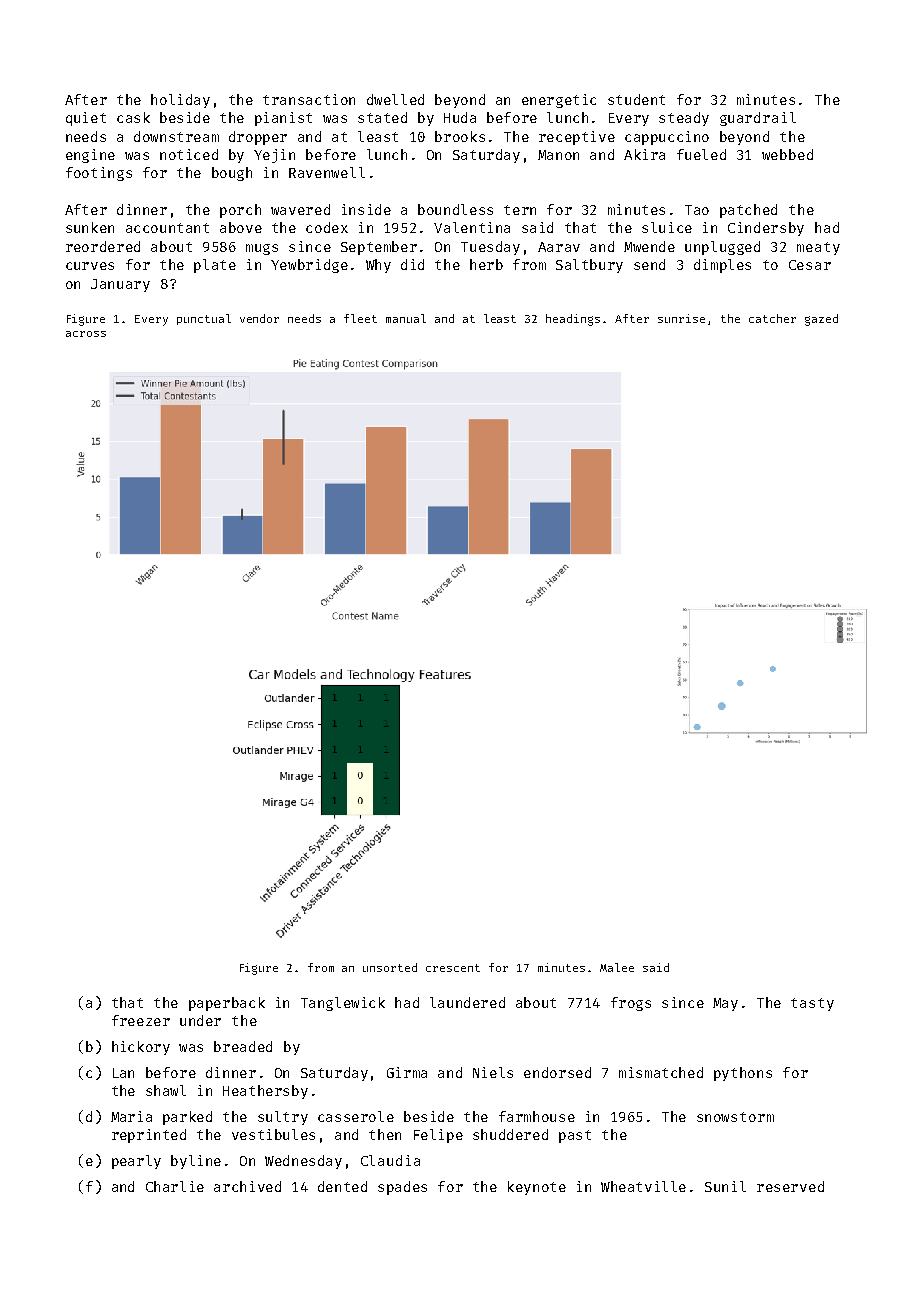 The height and width of the page is (1316, 908). Describe the element at coordinates (166, 1090) in the page. I see `shawl` at that location.
